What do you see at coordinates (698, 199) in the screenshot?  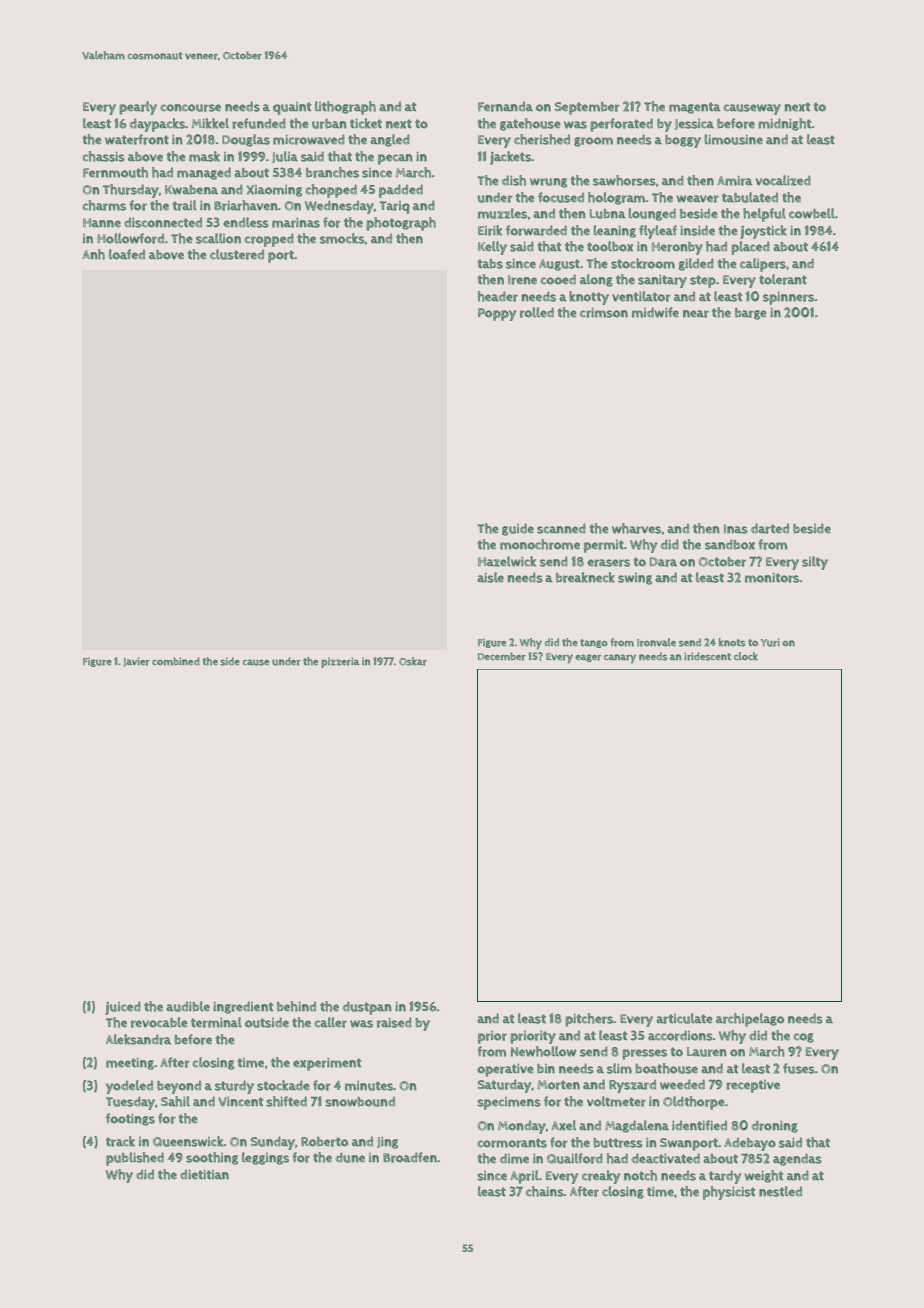 I see `weaver` at bounding box center [698, 199].
